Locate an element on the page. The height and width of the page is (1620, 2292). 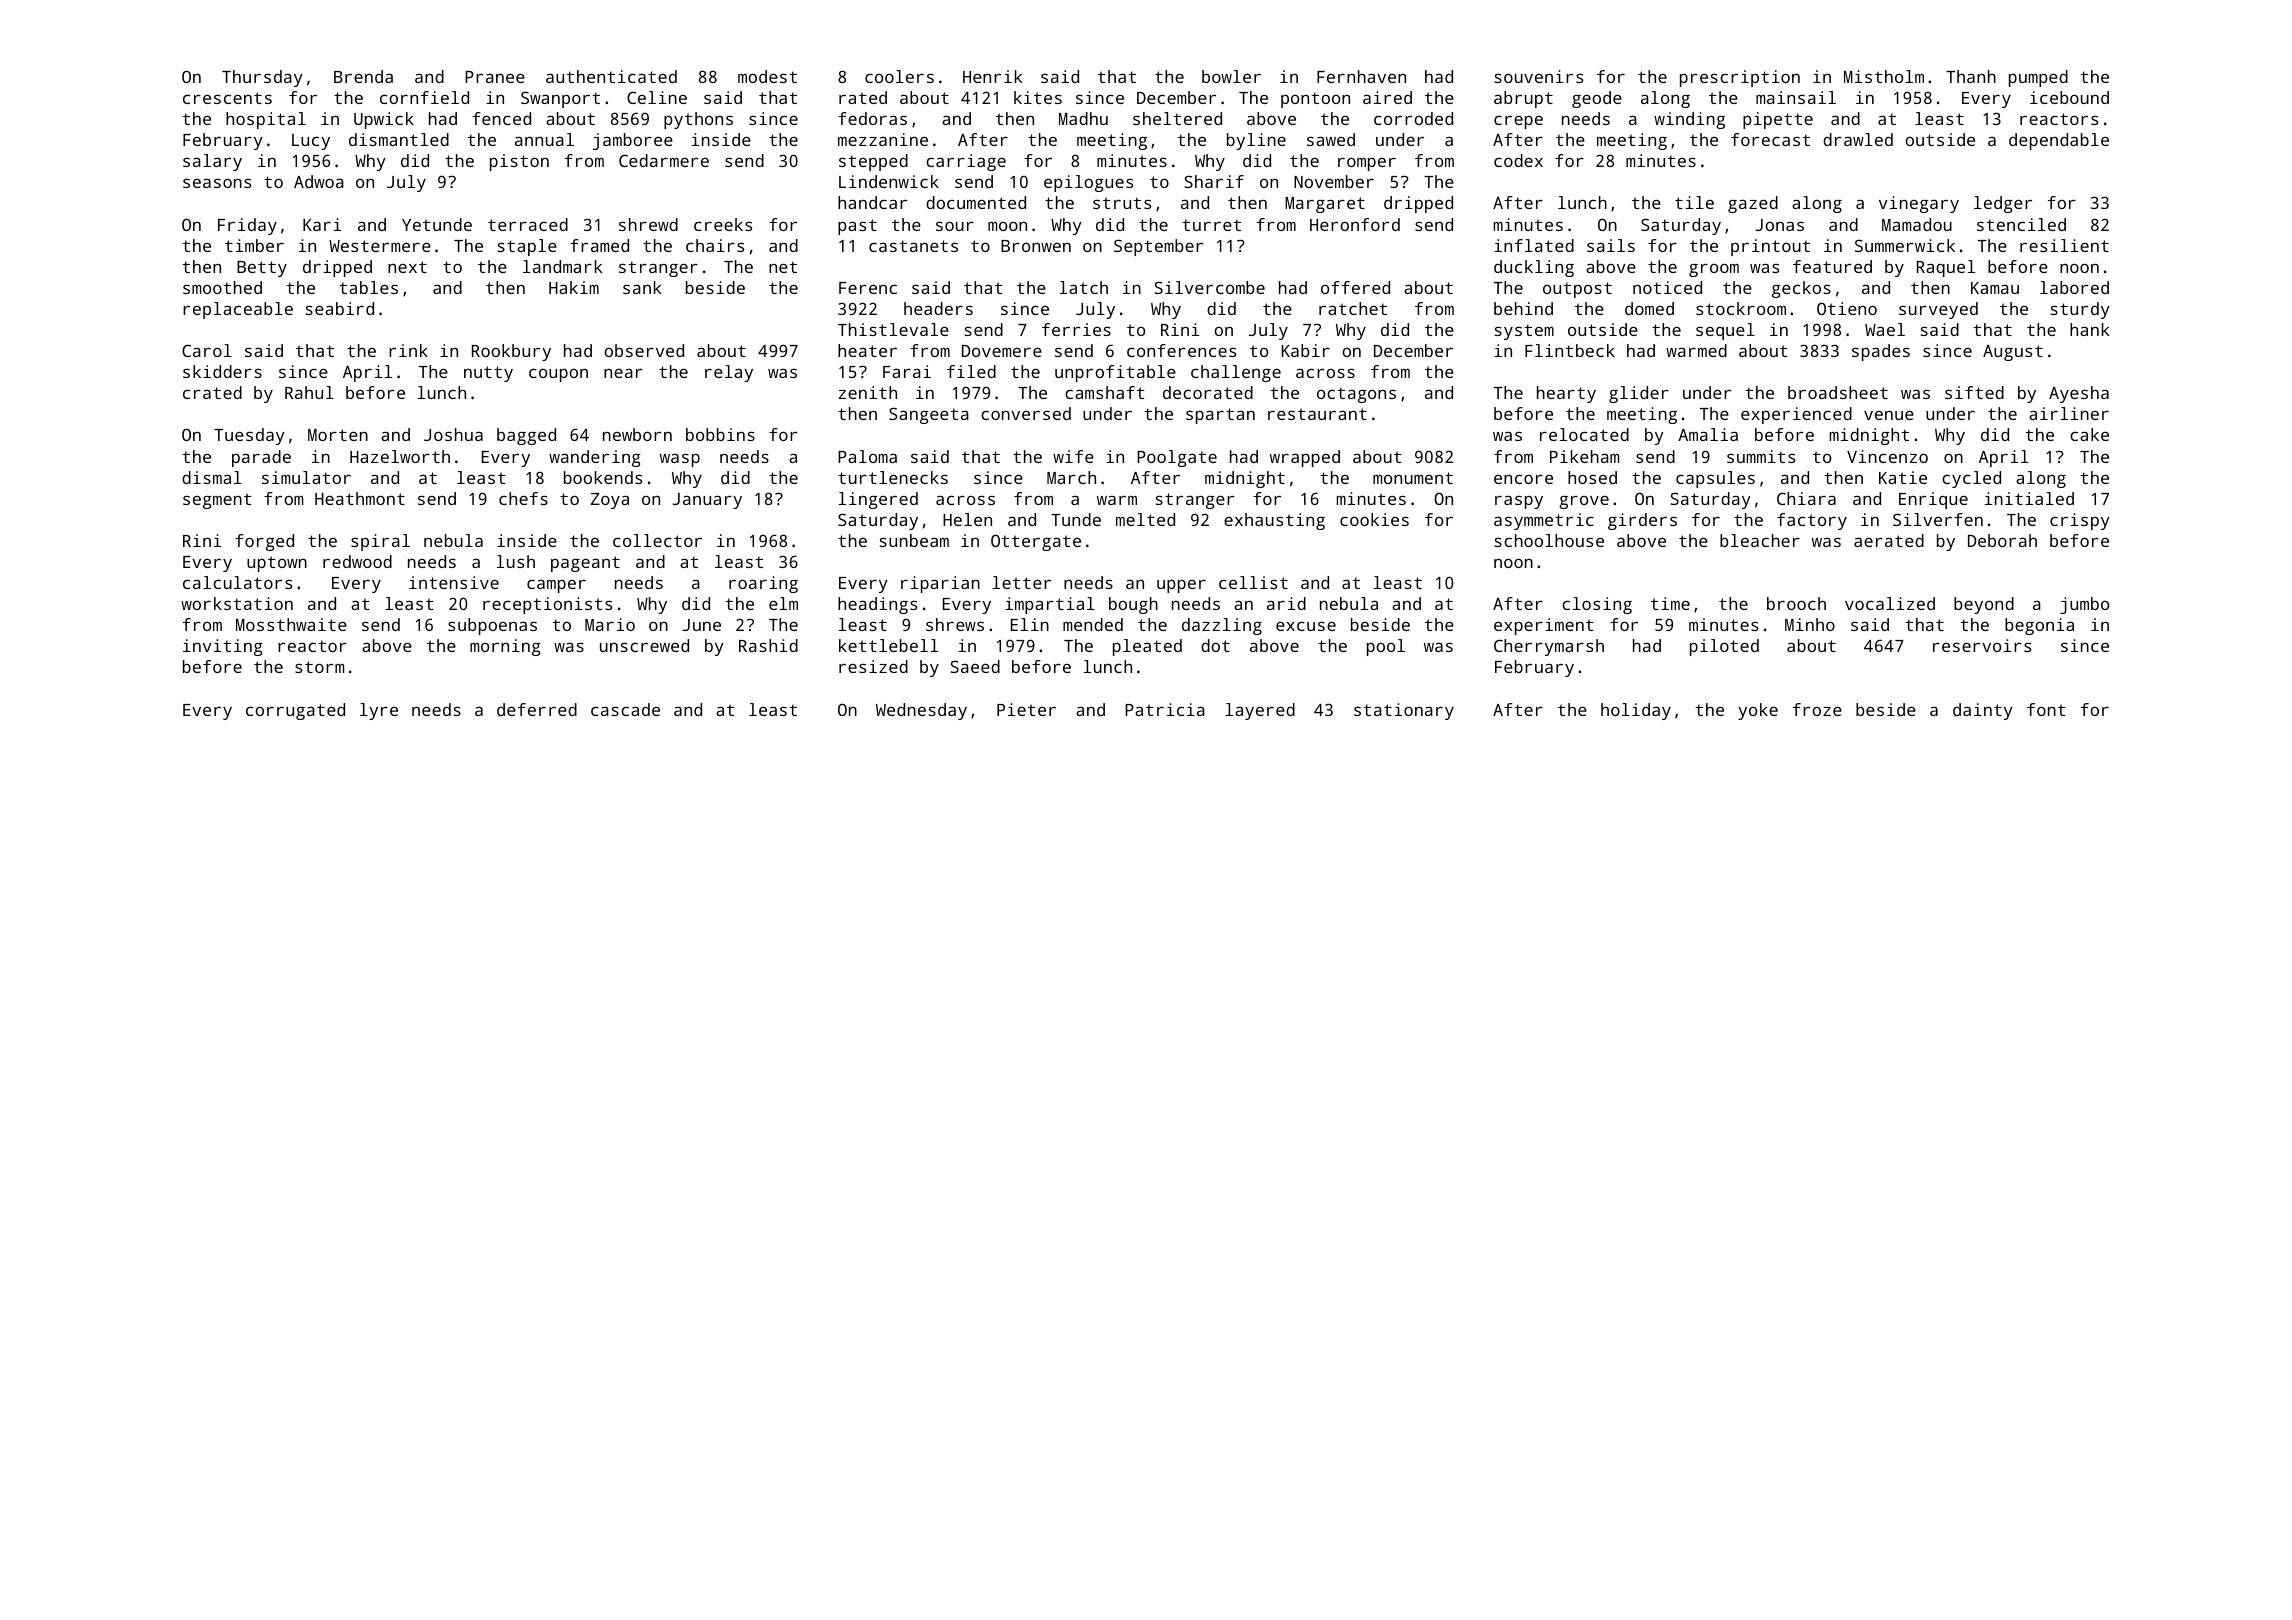
morning is located at coordinates (505, 647).
